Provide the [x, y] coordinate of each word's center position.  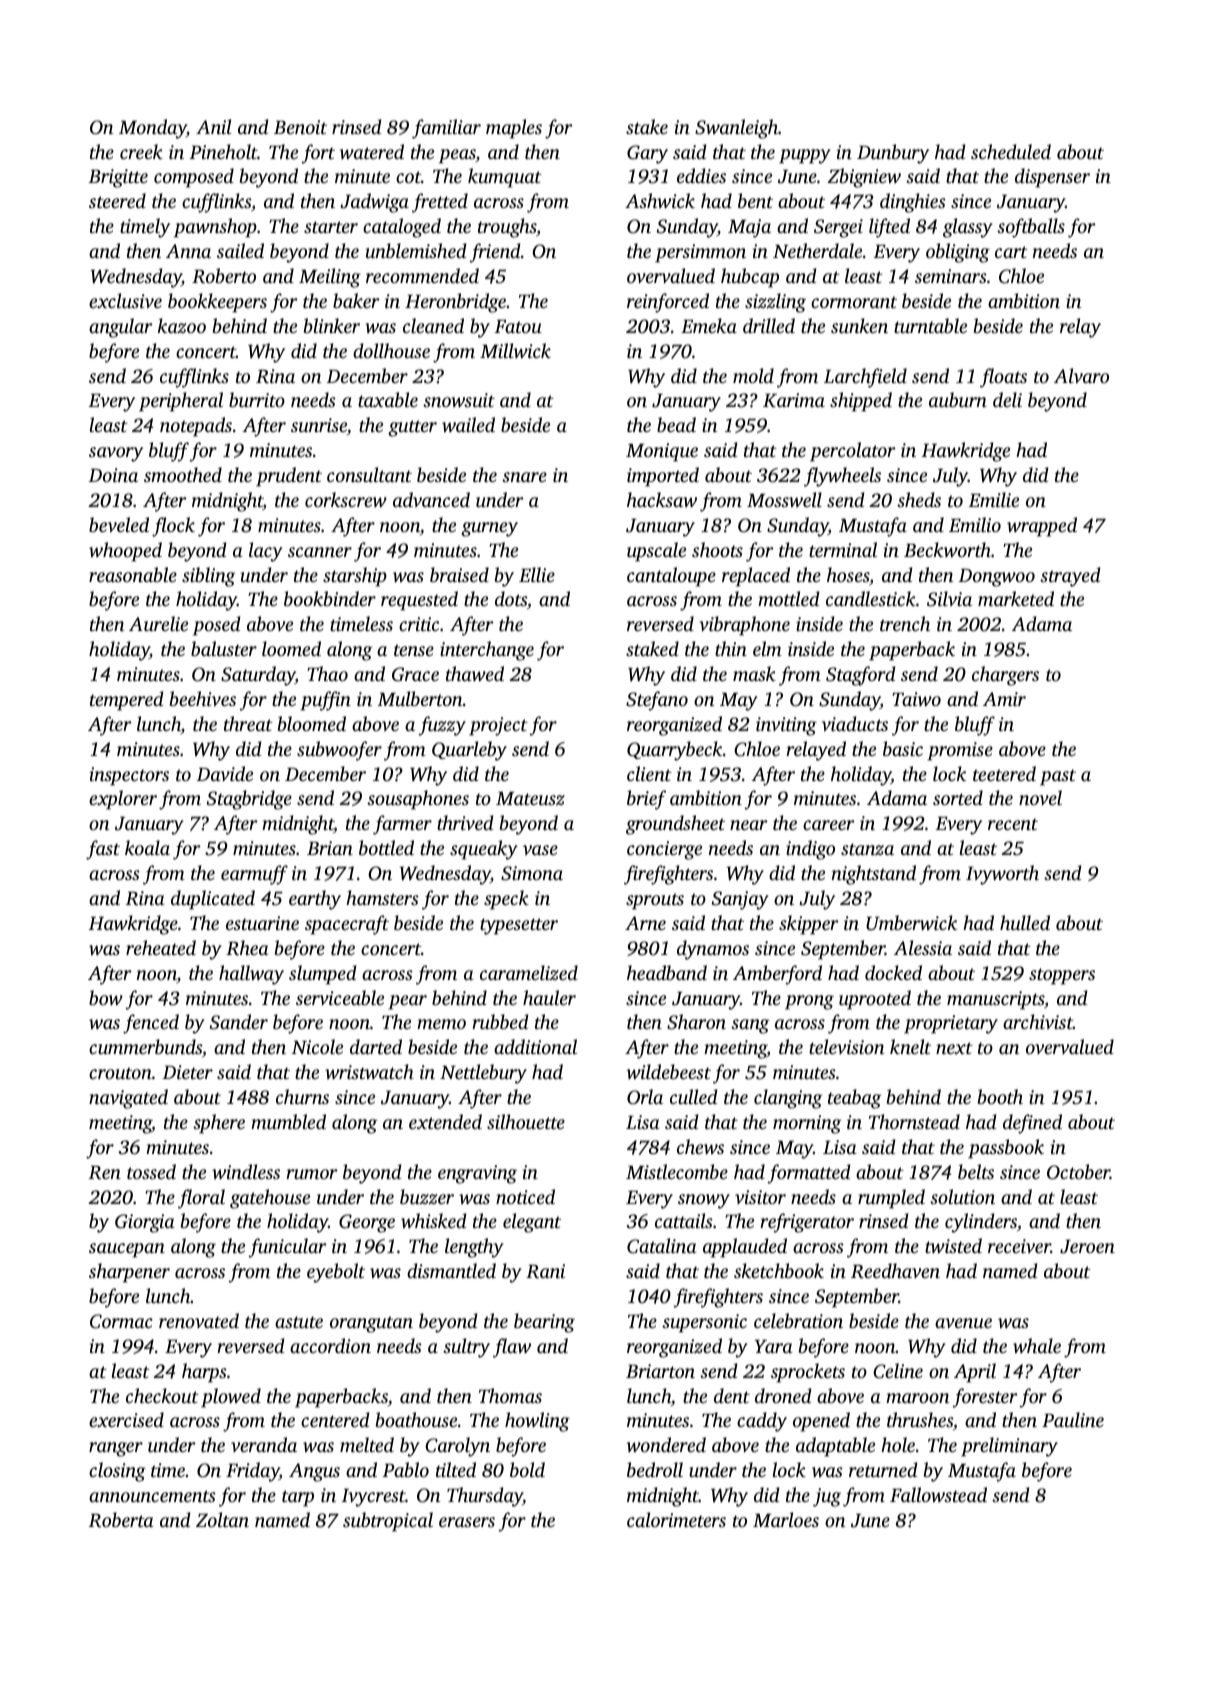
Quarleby [469, 751]
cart [1011, 252]
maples [514, 129]
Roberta [121, 1520]
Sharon [696, 1022]
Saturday [258, 676]
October [1078, 1172]
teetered [1004, 773]
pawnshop [215, 228]
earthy [315, 900]
